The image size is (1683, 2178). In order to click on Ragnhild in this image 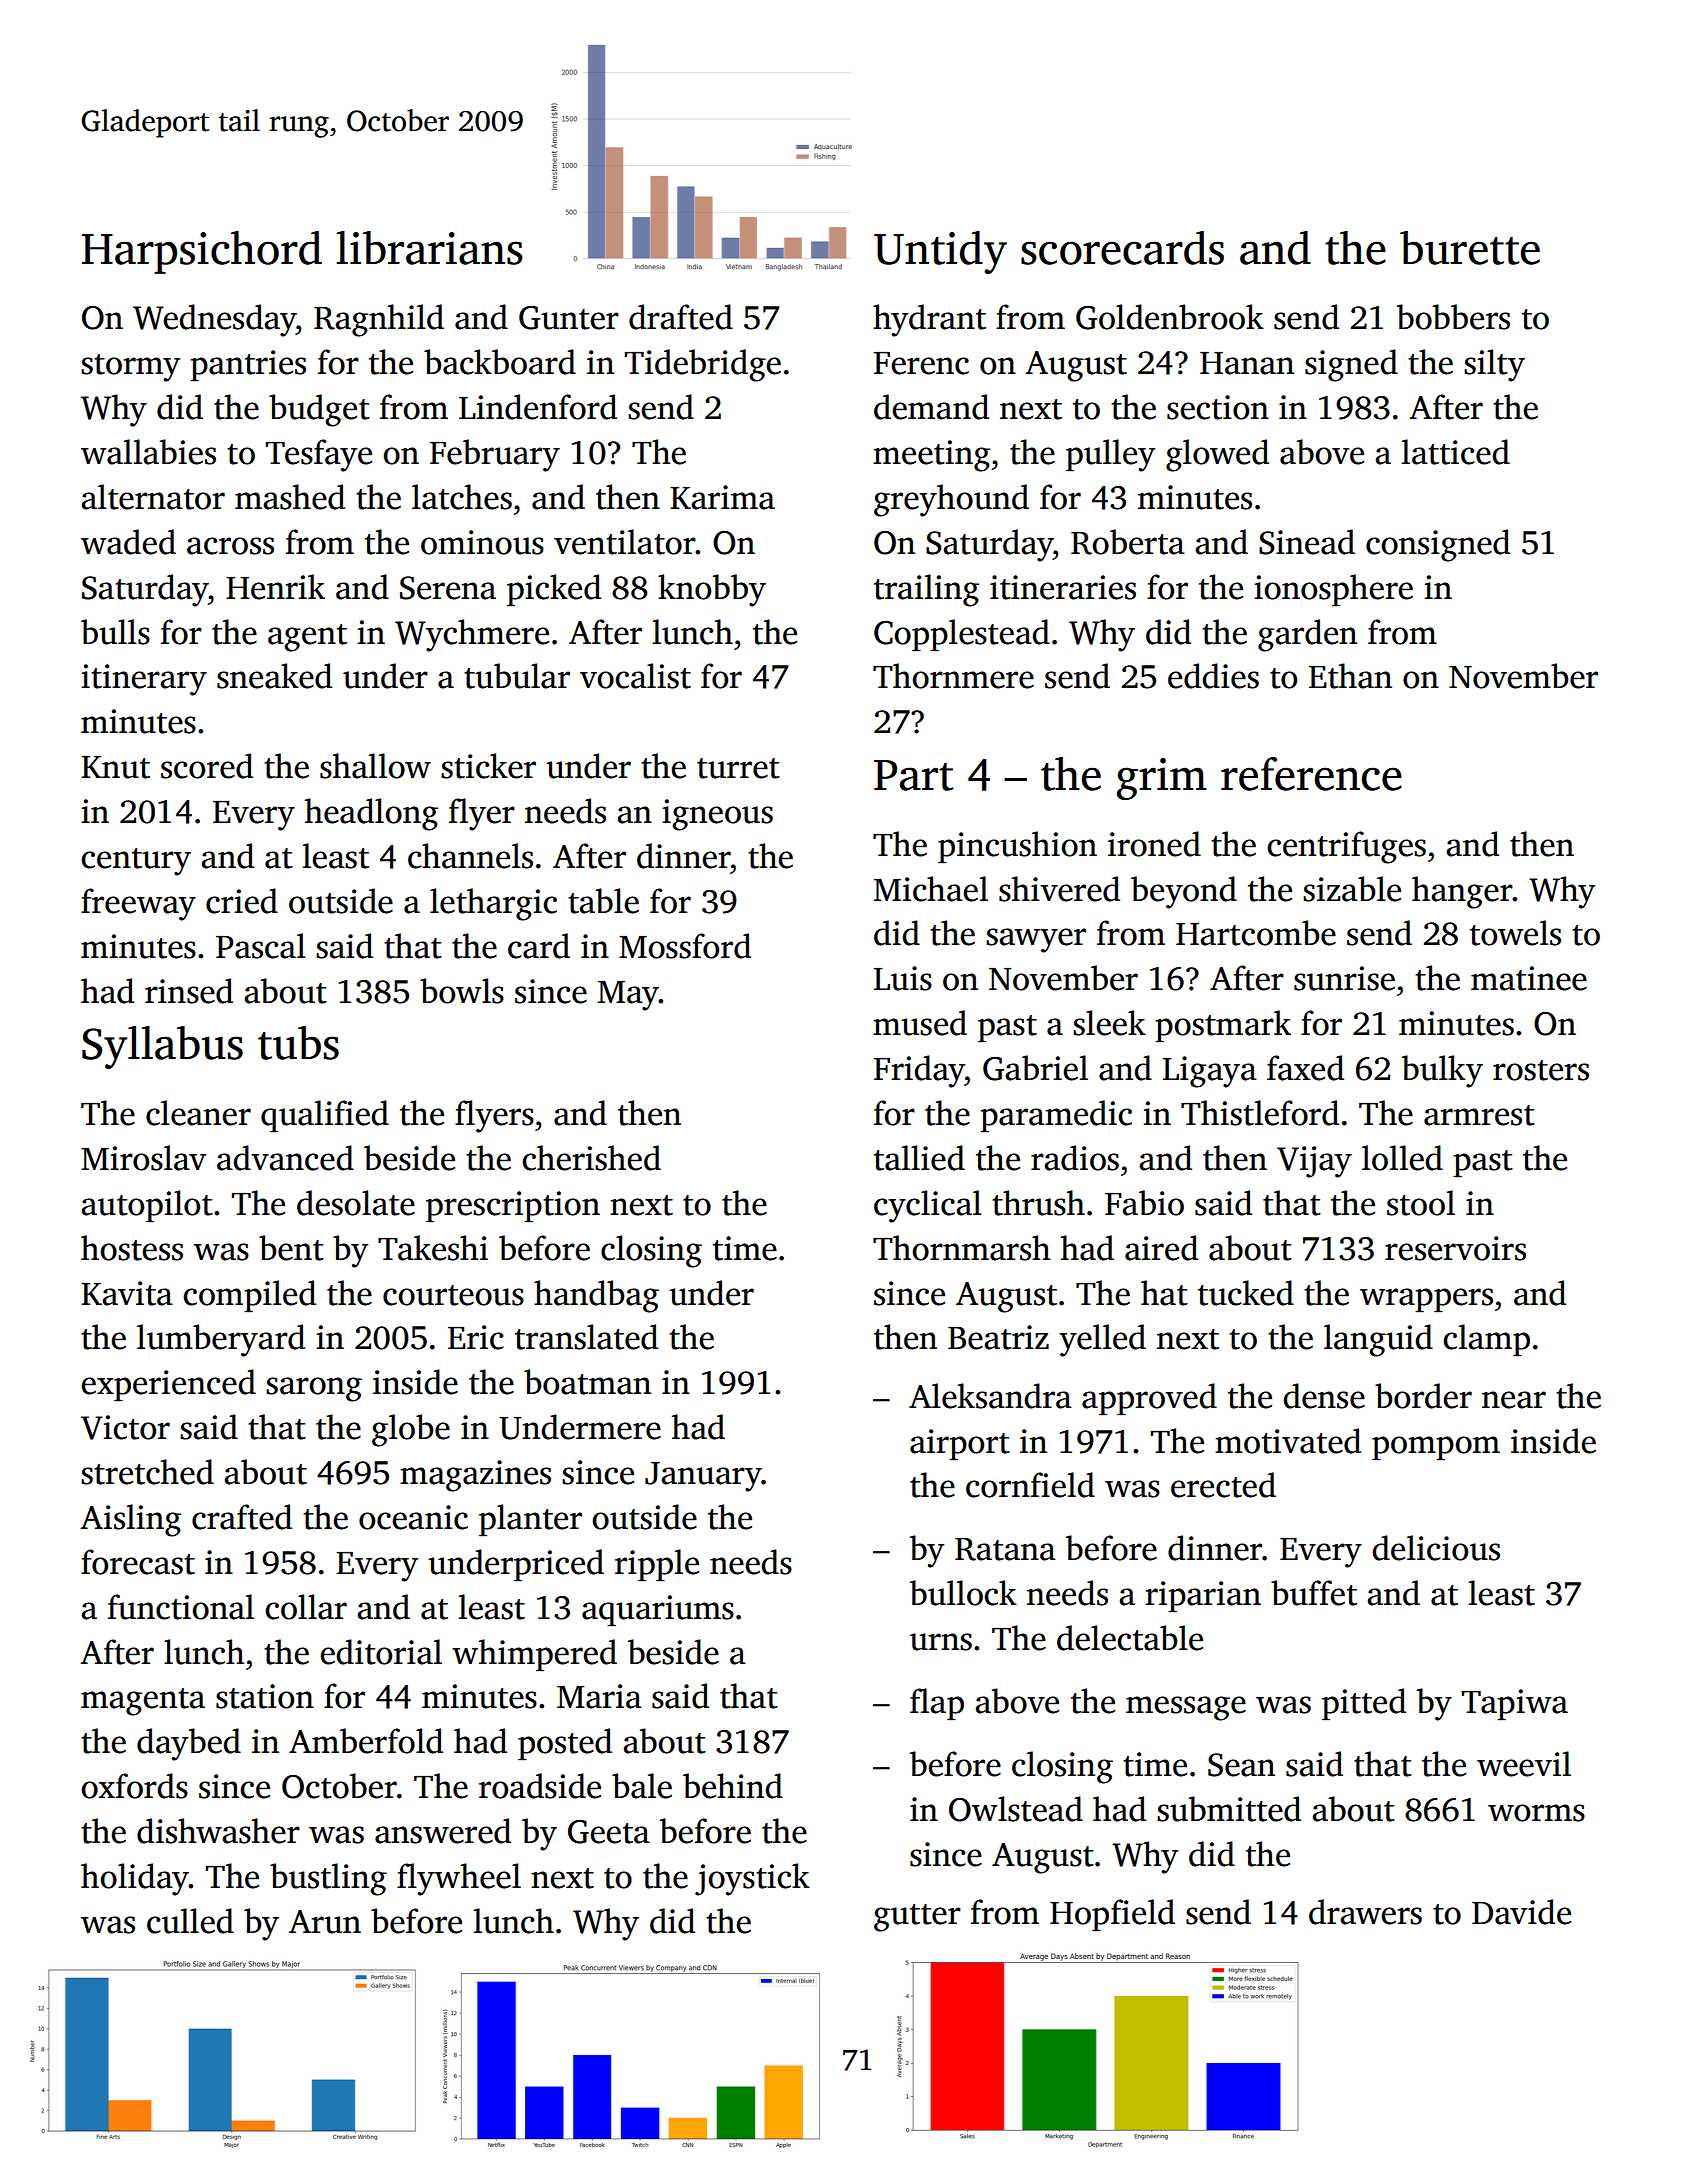, I will do `click(379, 320)`.
